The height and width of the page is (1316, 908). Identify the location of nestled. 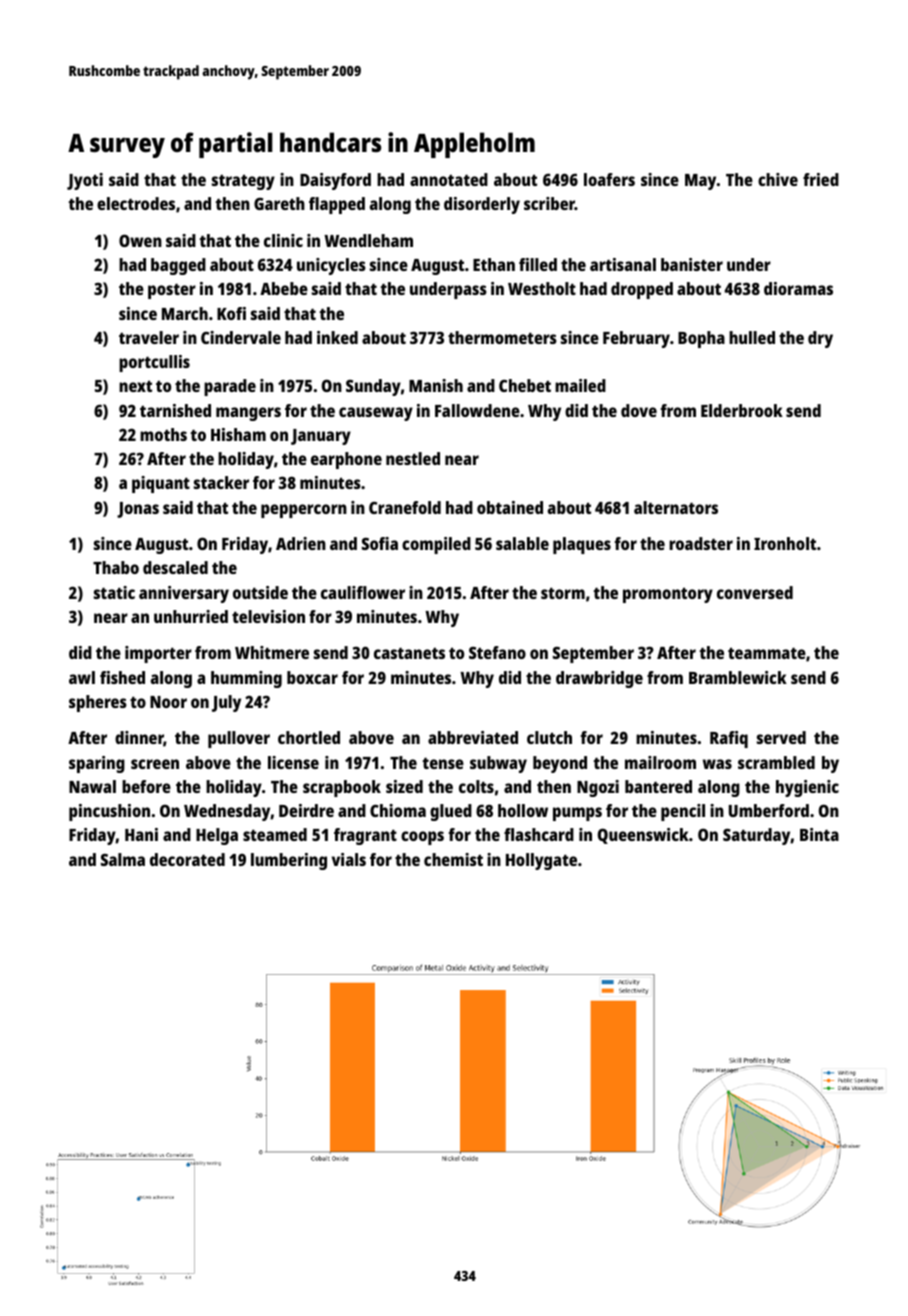
(413, 458).
